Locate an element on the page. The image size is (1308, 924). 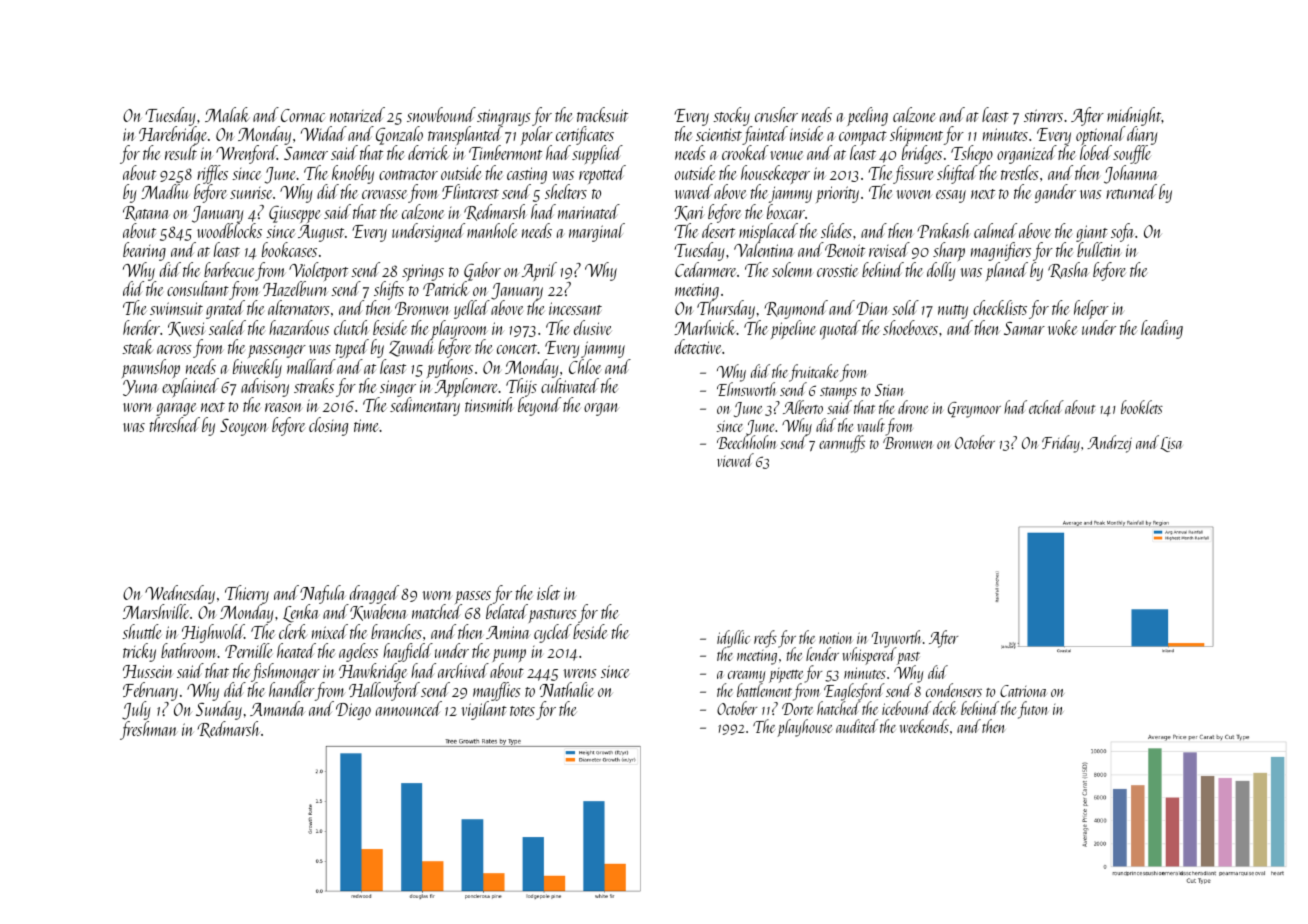
viewed is located at coordinates (735, 460).
